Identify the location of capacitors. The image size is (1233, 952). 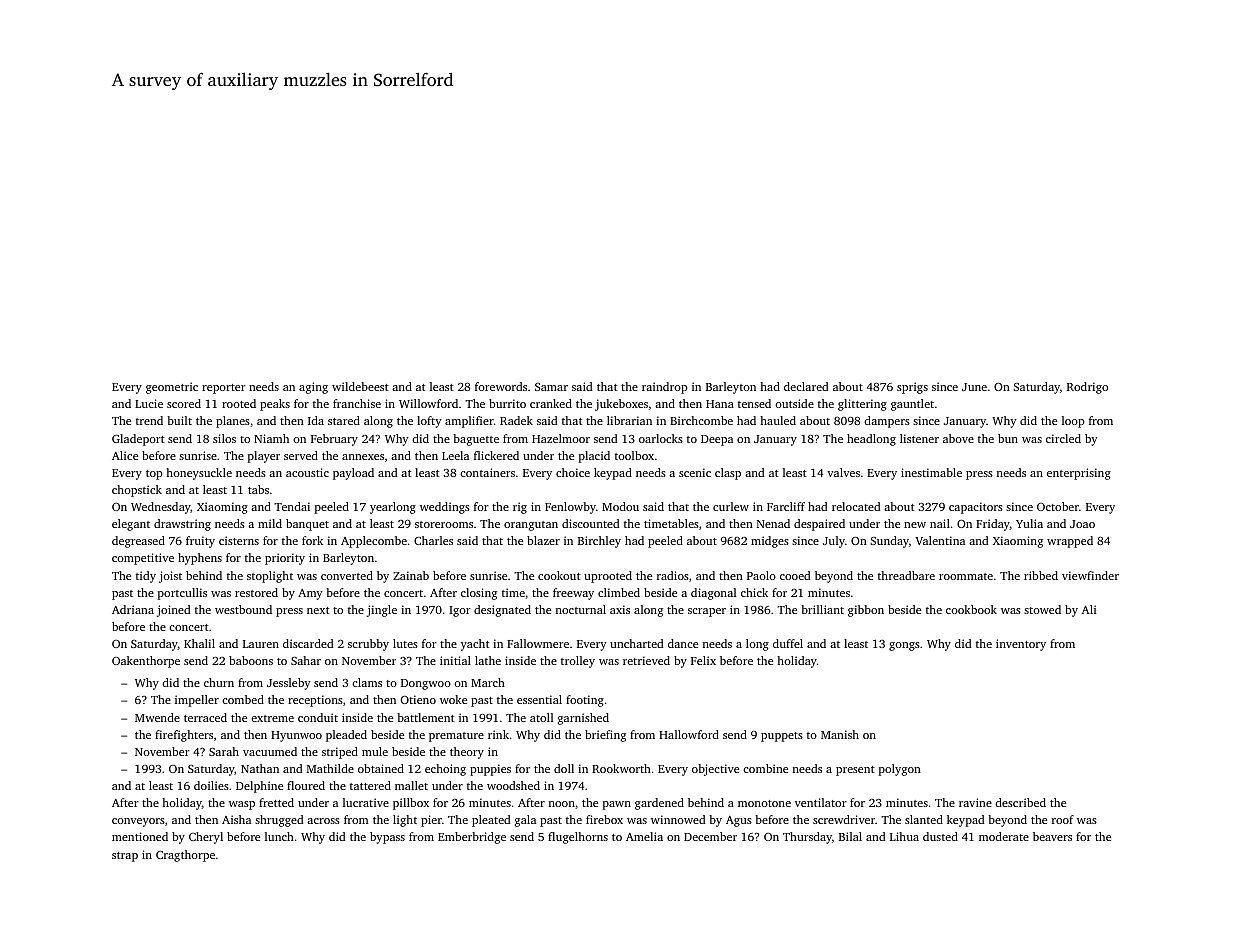
(976, 508).
